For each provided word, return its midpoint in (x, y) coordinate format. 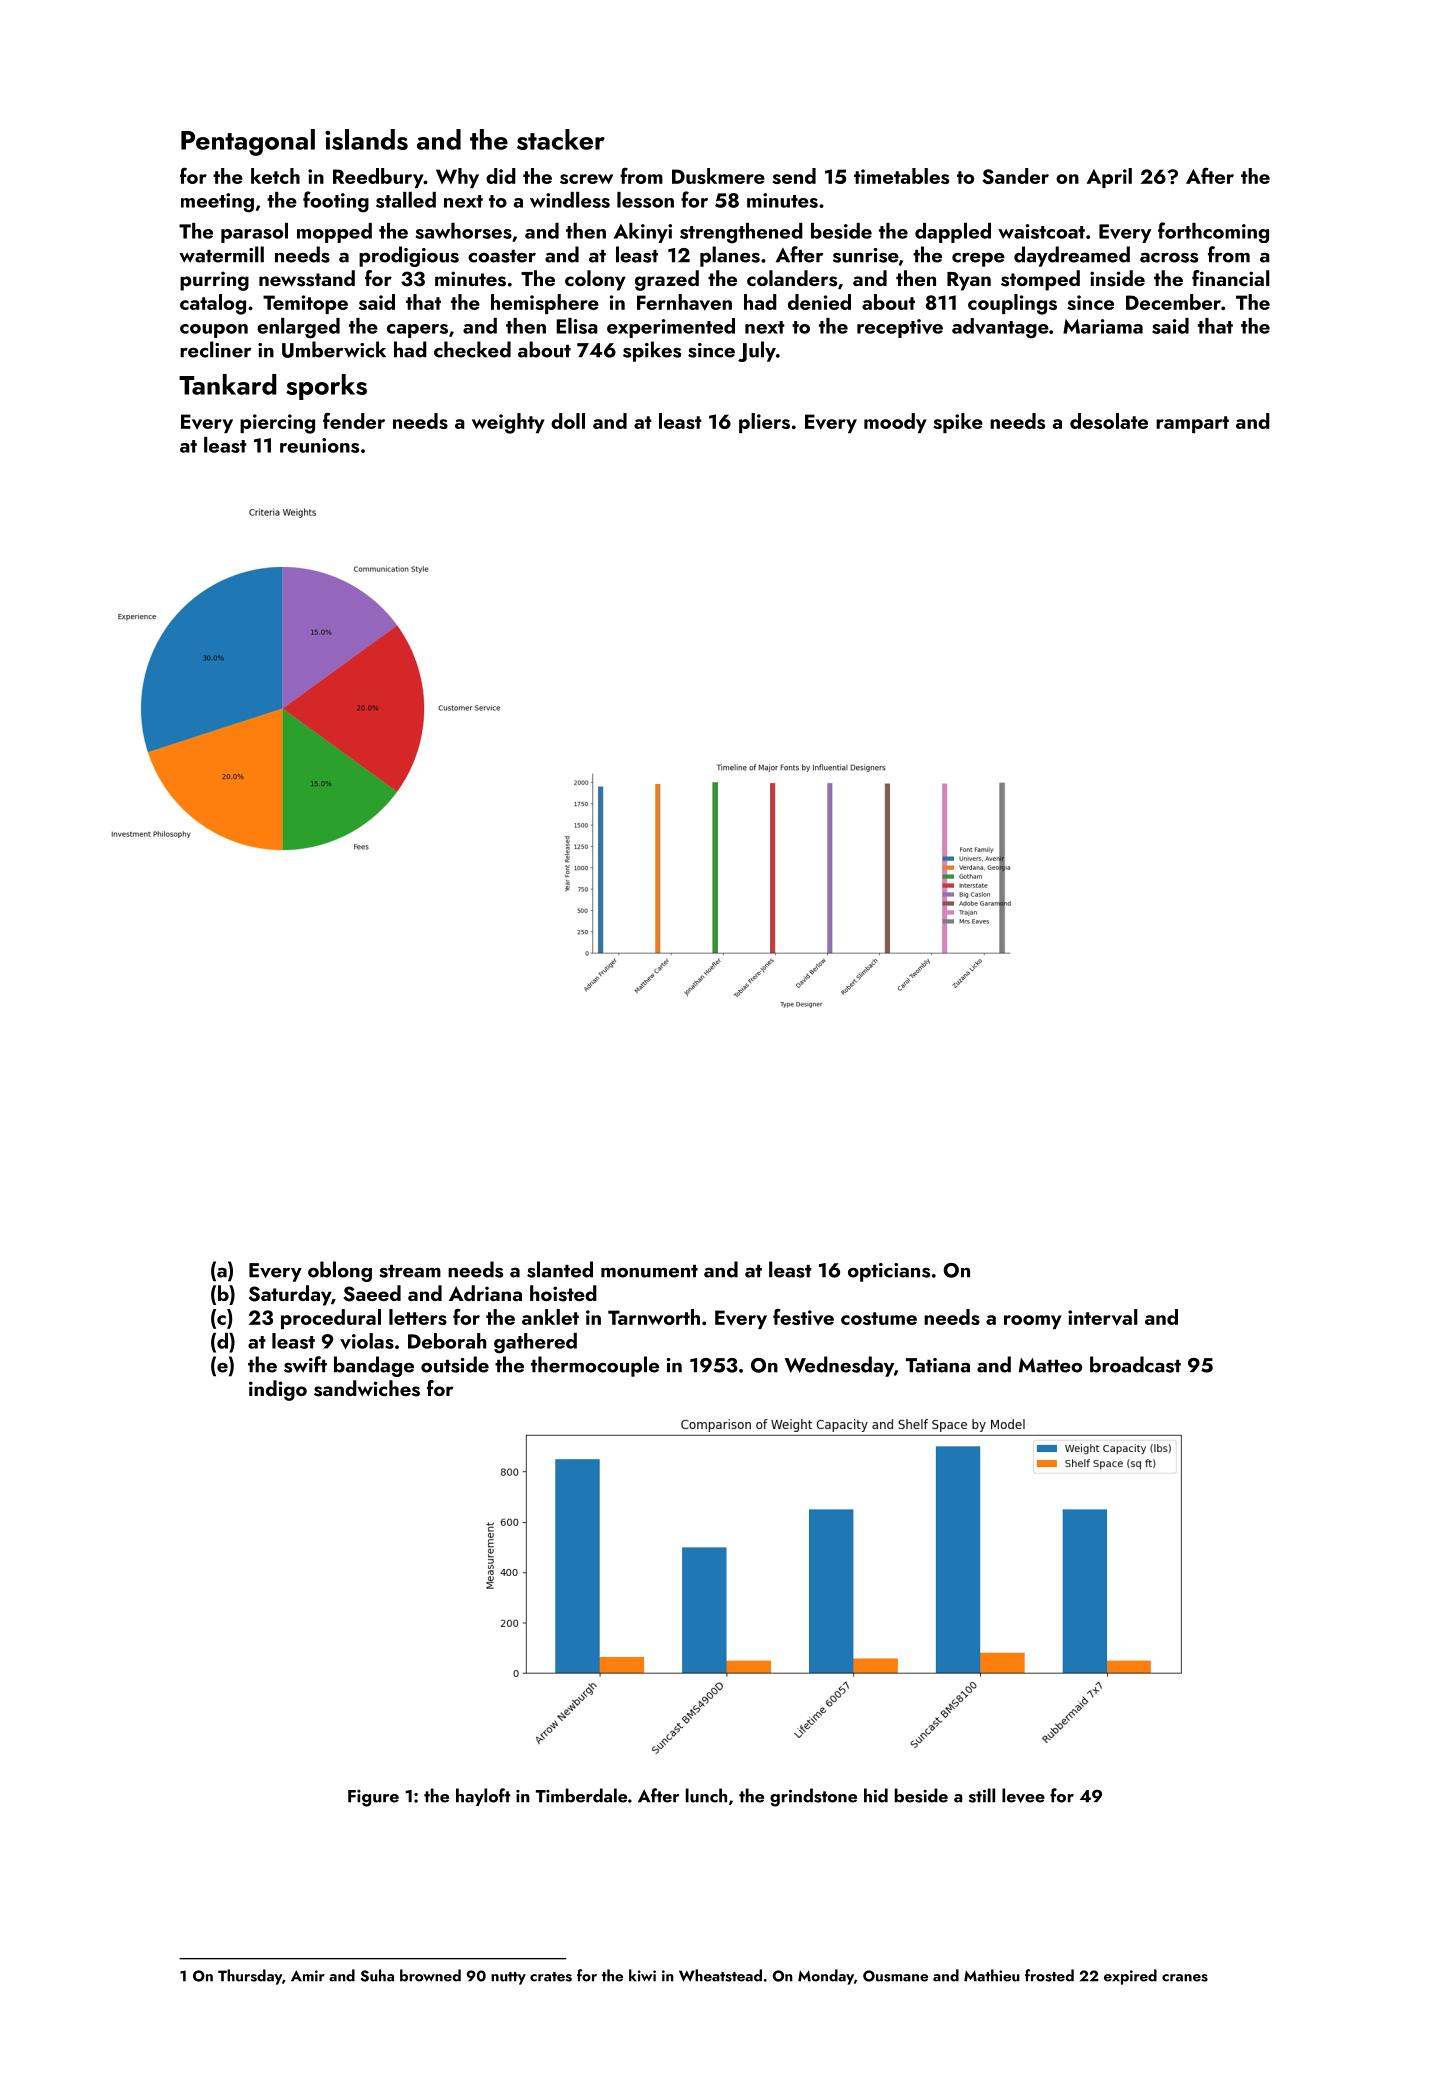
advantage (1000, 328)
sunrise (866, 255)
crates (551, 1977)
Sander (1015, 176)
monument (649, 1271)
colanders (792, 278)
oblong (340, 1271)
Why (457, 178)
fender (354, 420)
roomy (1033, 1322)
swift (305, 1364)
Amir (308, 1976)
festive (803, 1317)
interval (1103, 1317)
